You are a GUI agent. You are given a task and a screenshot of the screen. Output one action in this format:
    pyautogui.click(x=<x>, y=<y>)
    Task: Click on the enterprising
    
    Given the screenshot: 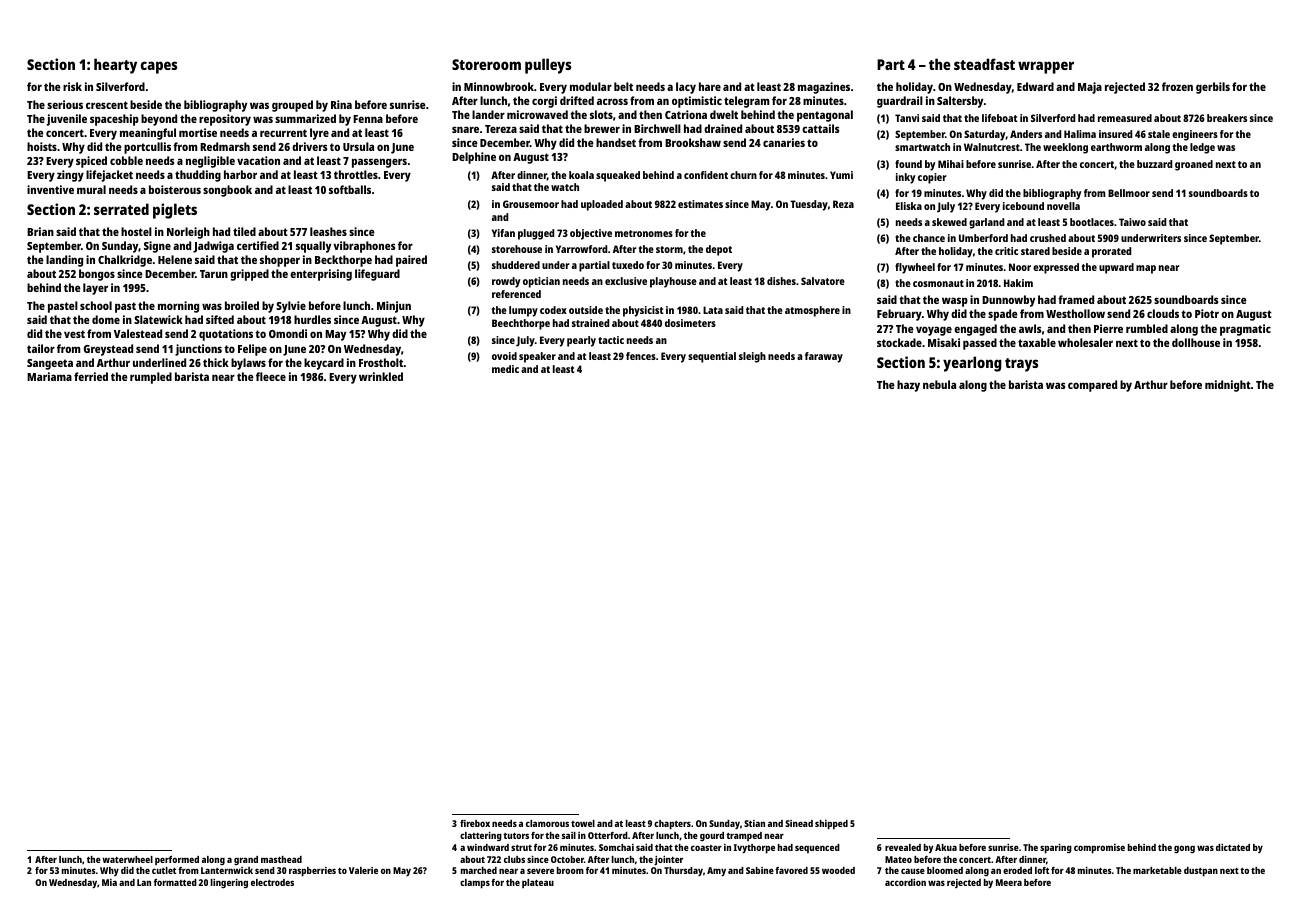 What is the action you would take?
    pyautogui.click(x=321, y=275)
